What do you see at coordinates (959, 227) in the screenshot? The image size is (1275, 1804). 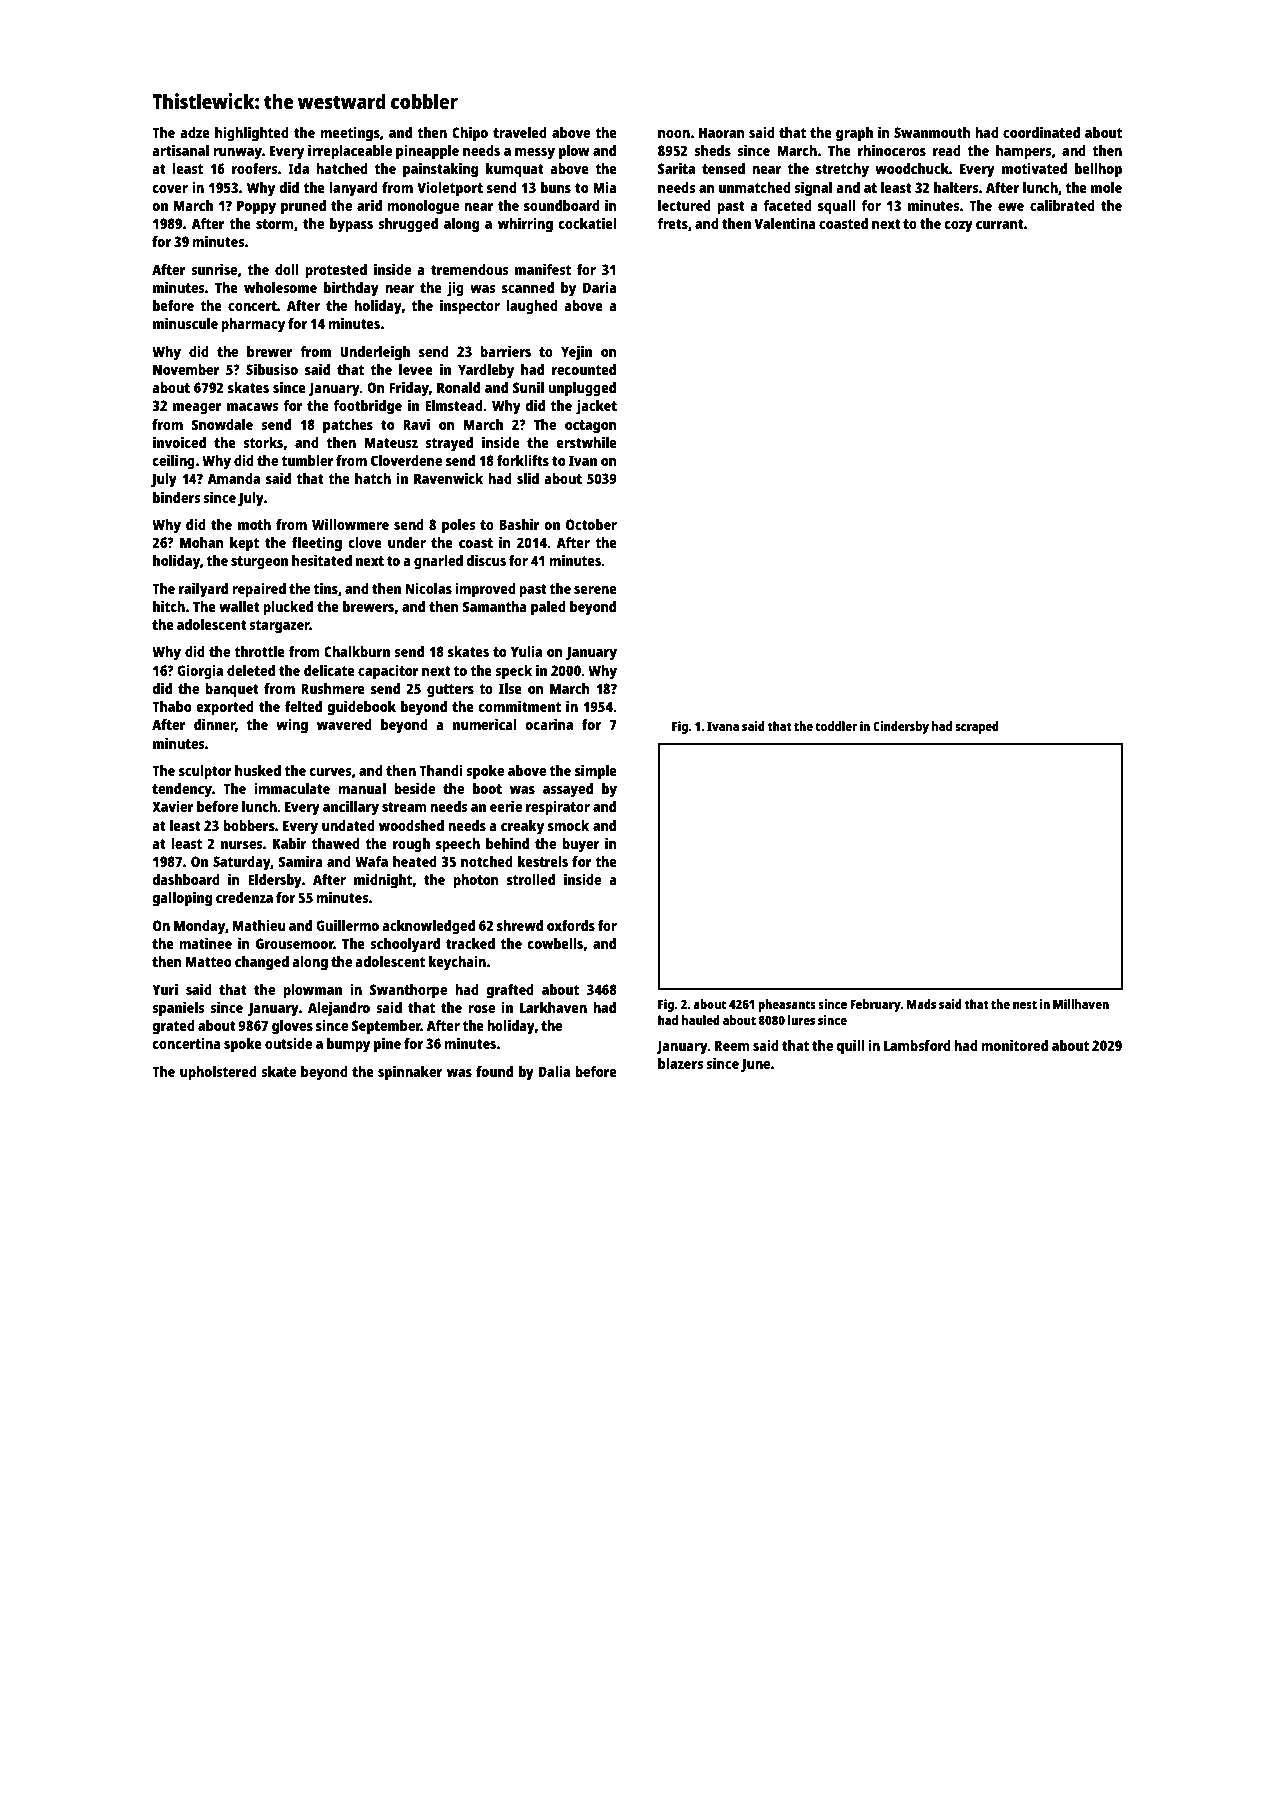 I see `cozy` at bounding box center [959, 227].
